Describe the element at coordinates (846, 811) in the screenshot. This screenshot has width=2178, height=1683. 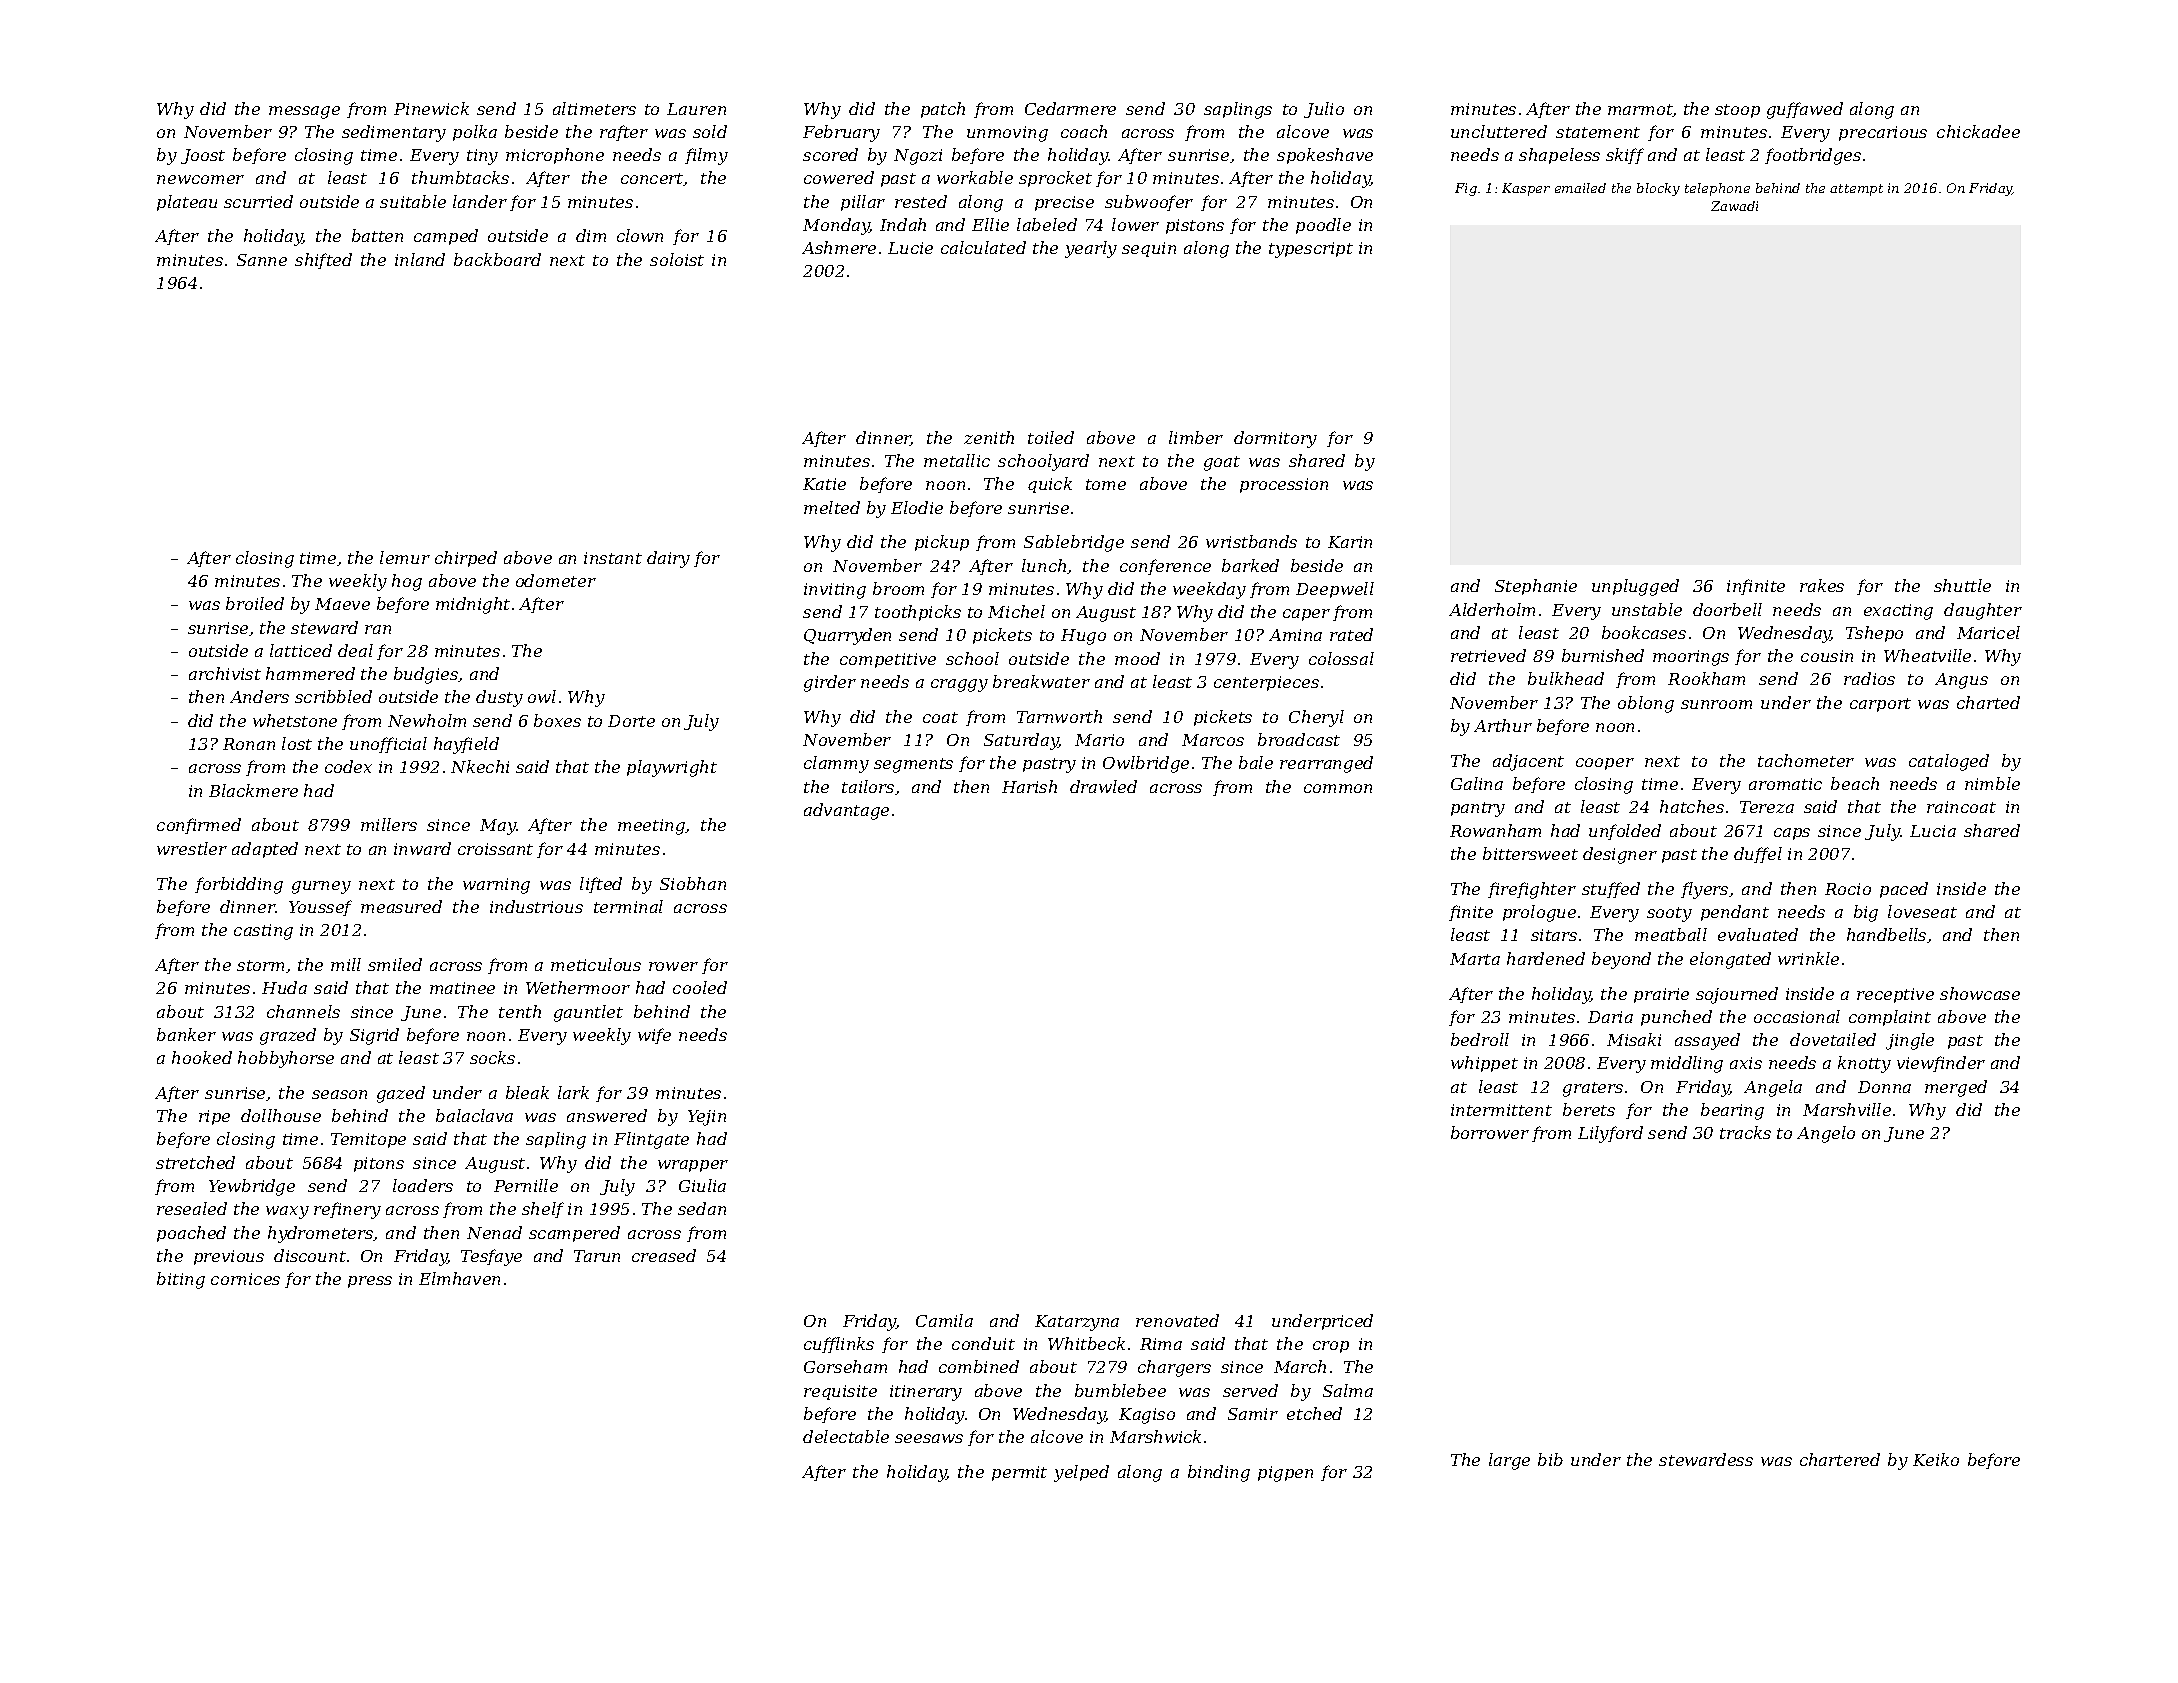
I see `advantage` at that location.
